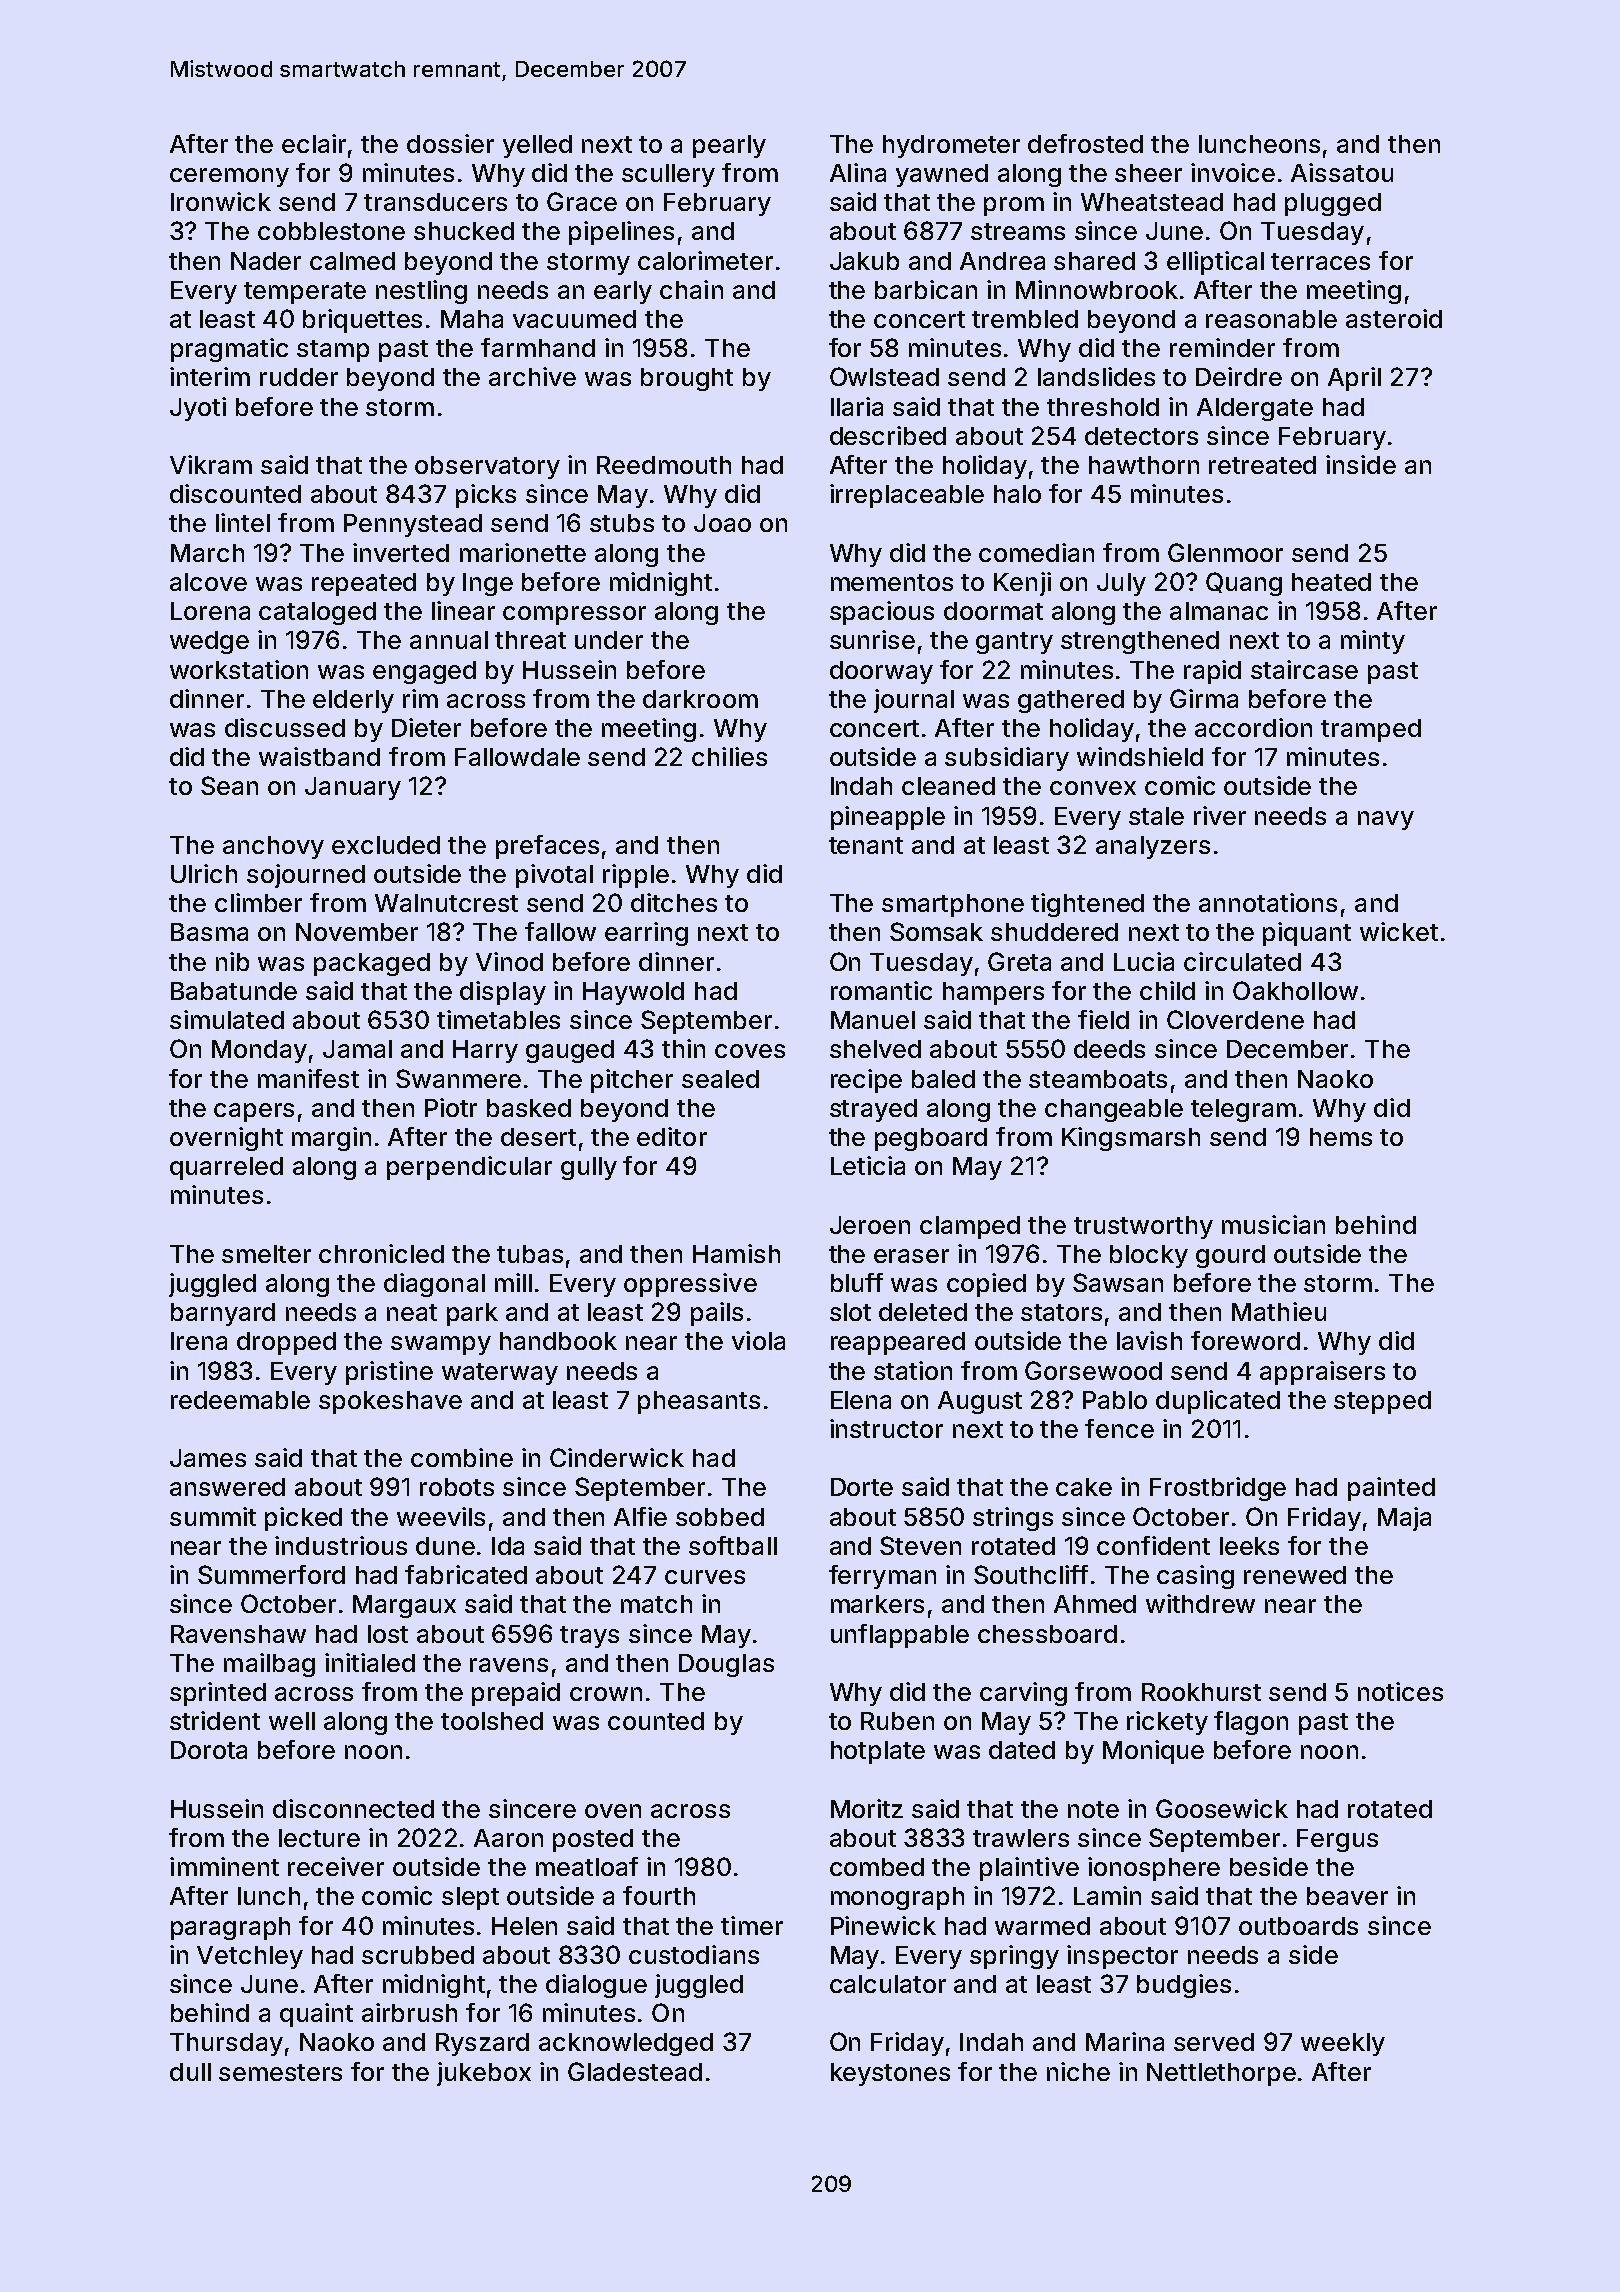  I want to click on Manuel, so click(873, 1020).
